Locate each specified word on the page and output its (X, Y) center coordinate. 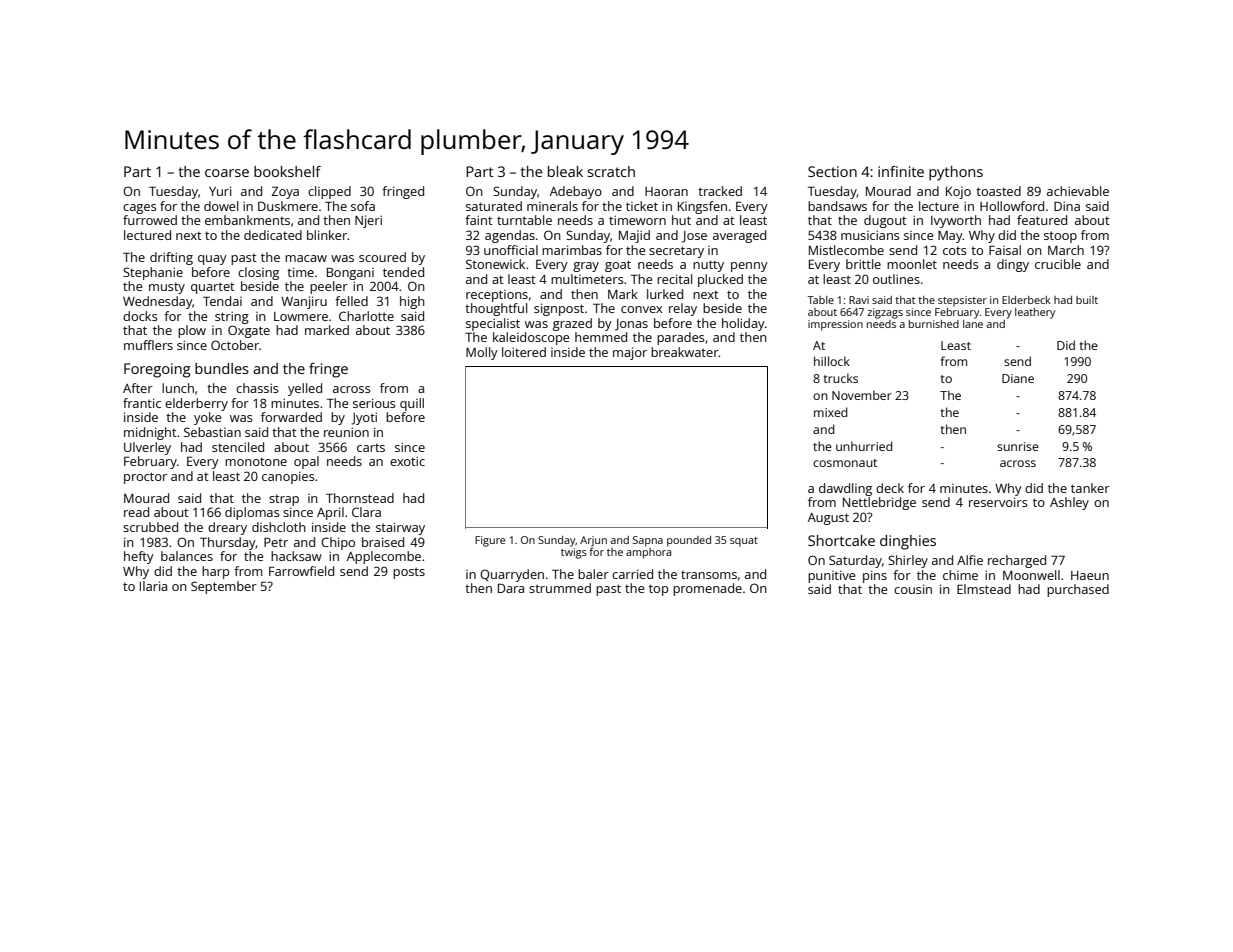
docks (140, 316)
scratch (611, 171)
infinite (901, 171)
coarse (227, 173)
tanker (1090, 488)
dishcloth (279, 527)
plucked (720, 280)
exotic (407, 461)
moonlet (912, 264)
